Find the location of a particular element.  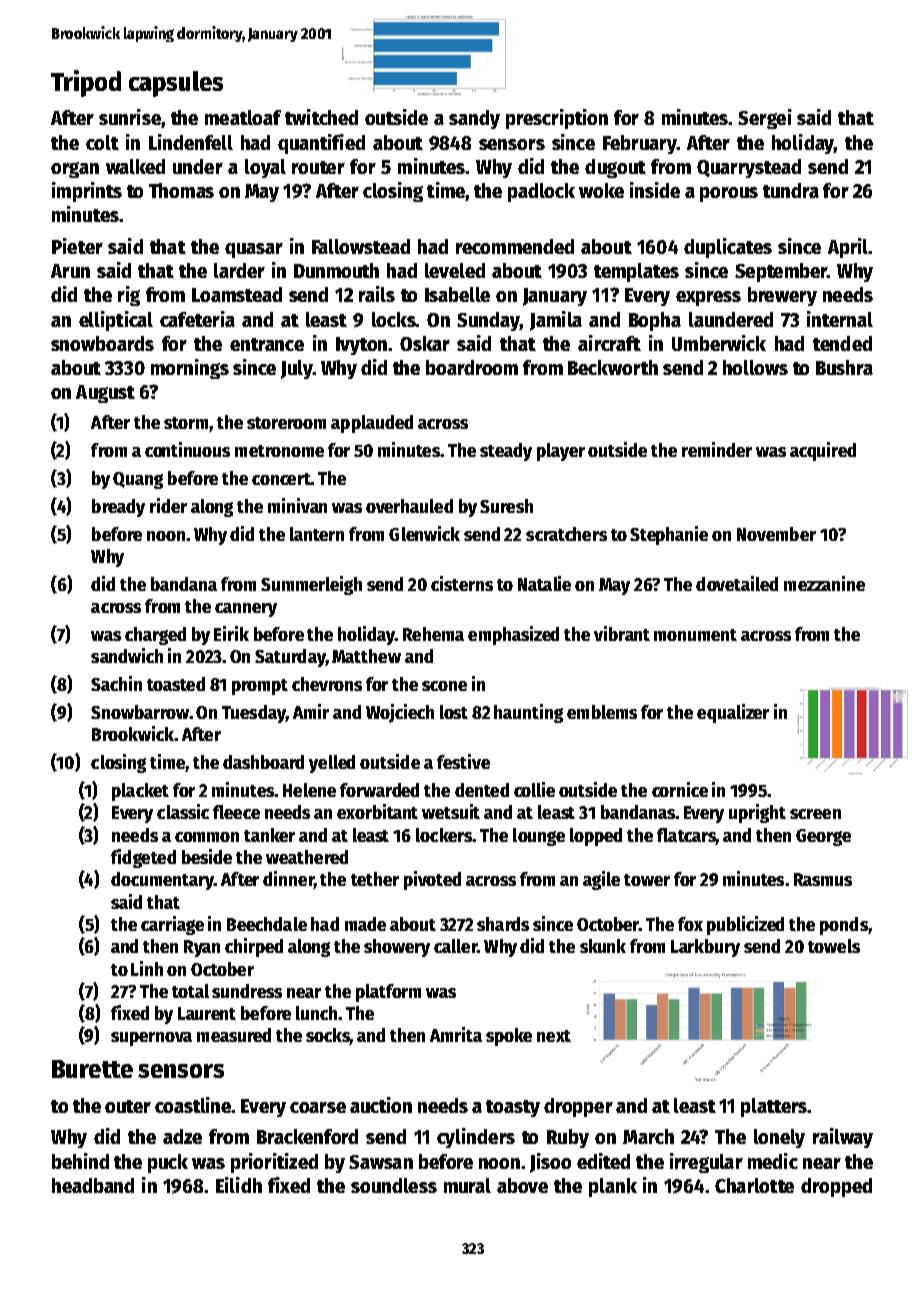

cafeteria is located at coordinates (197, 319).
